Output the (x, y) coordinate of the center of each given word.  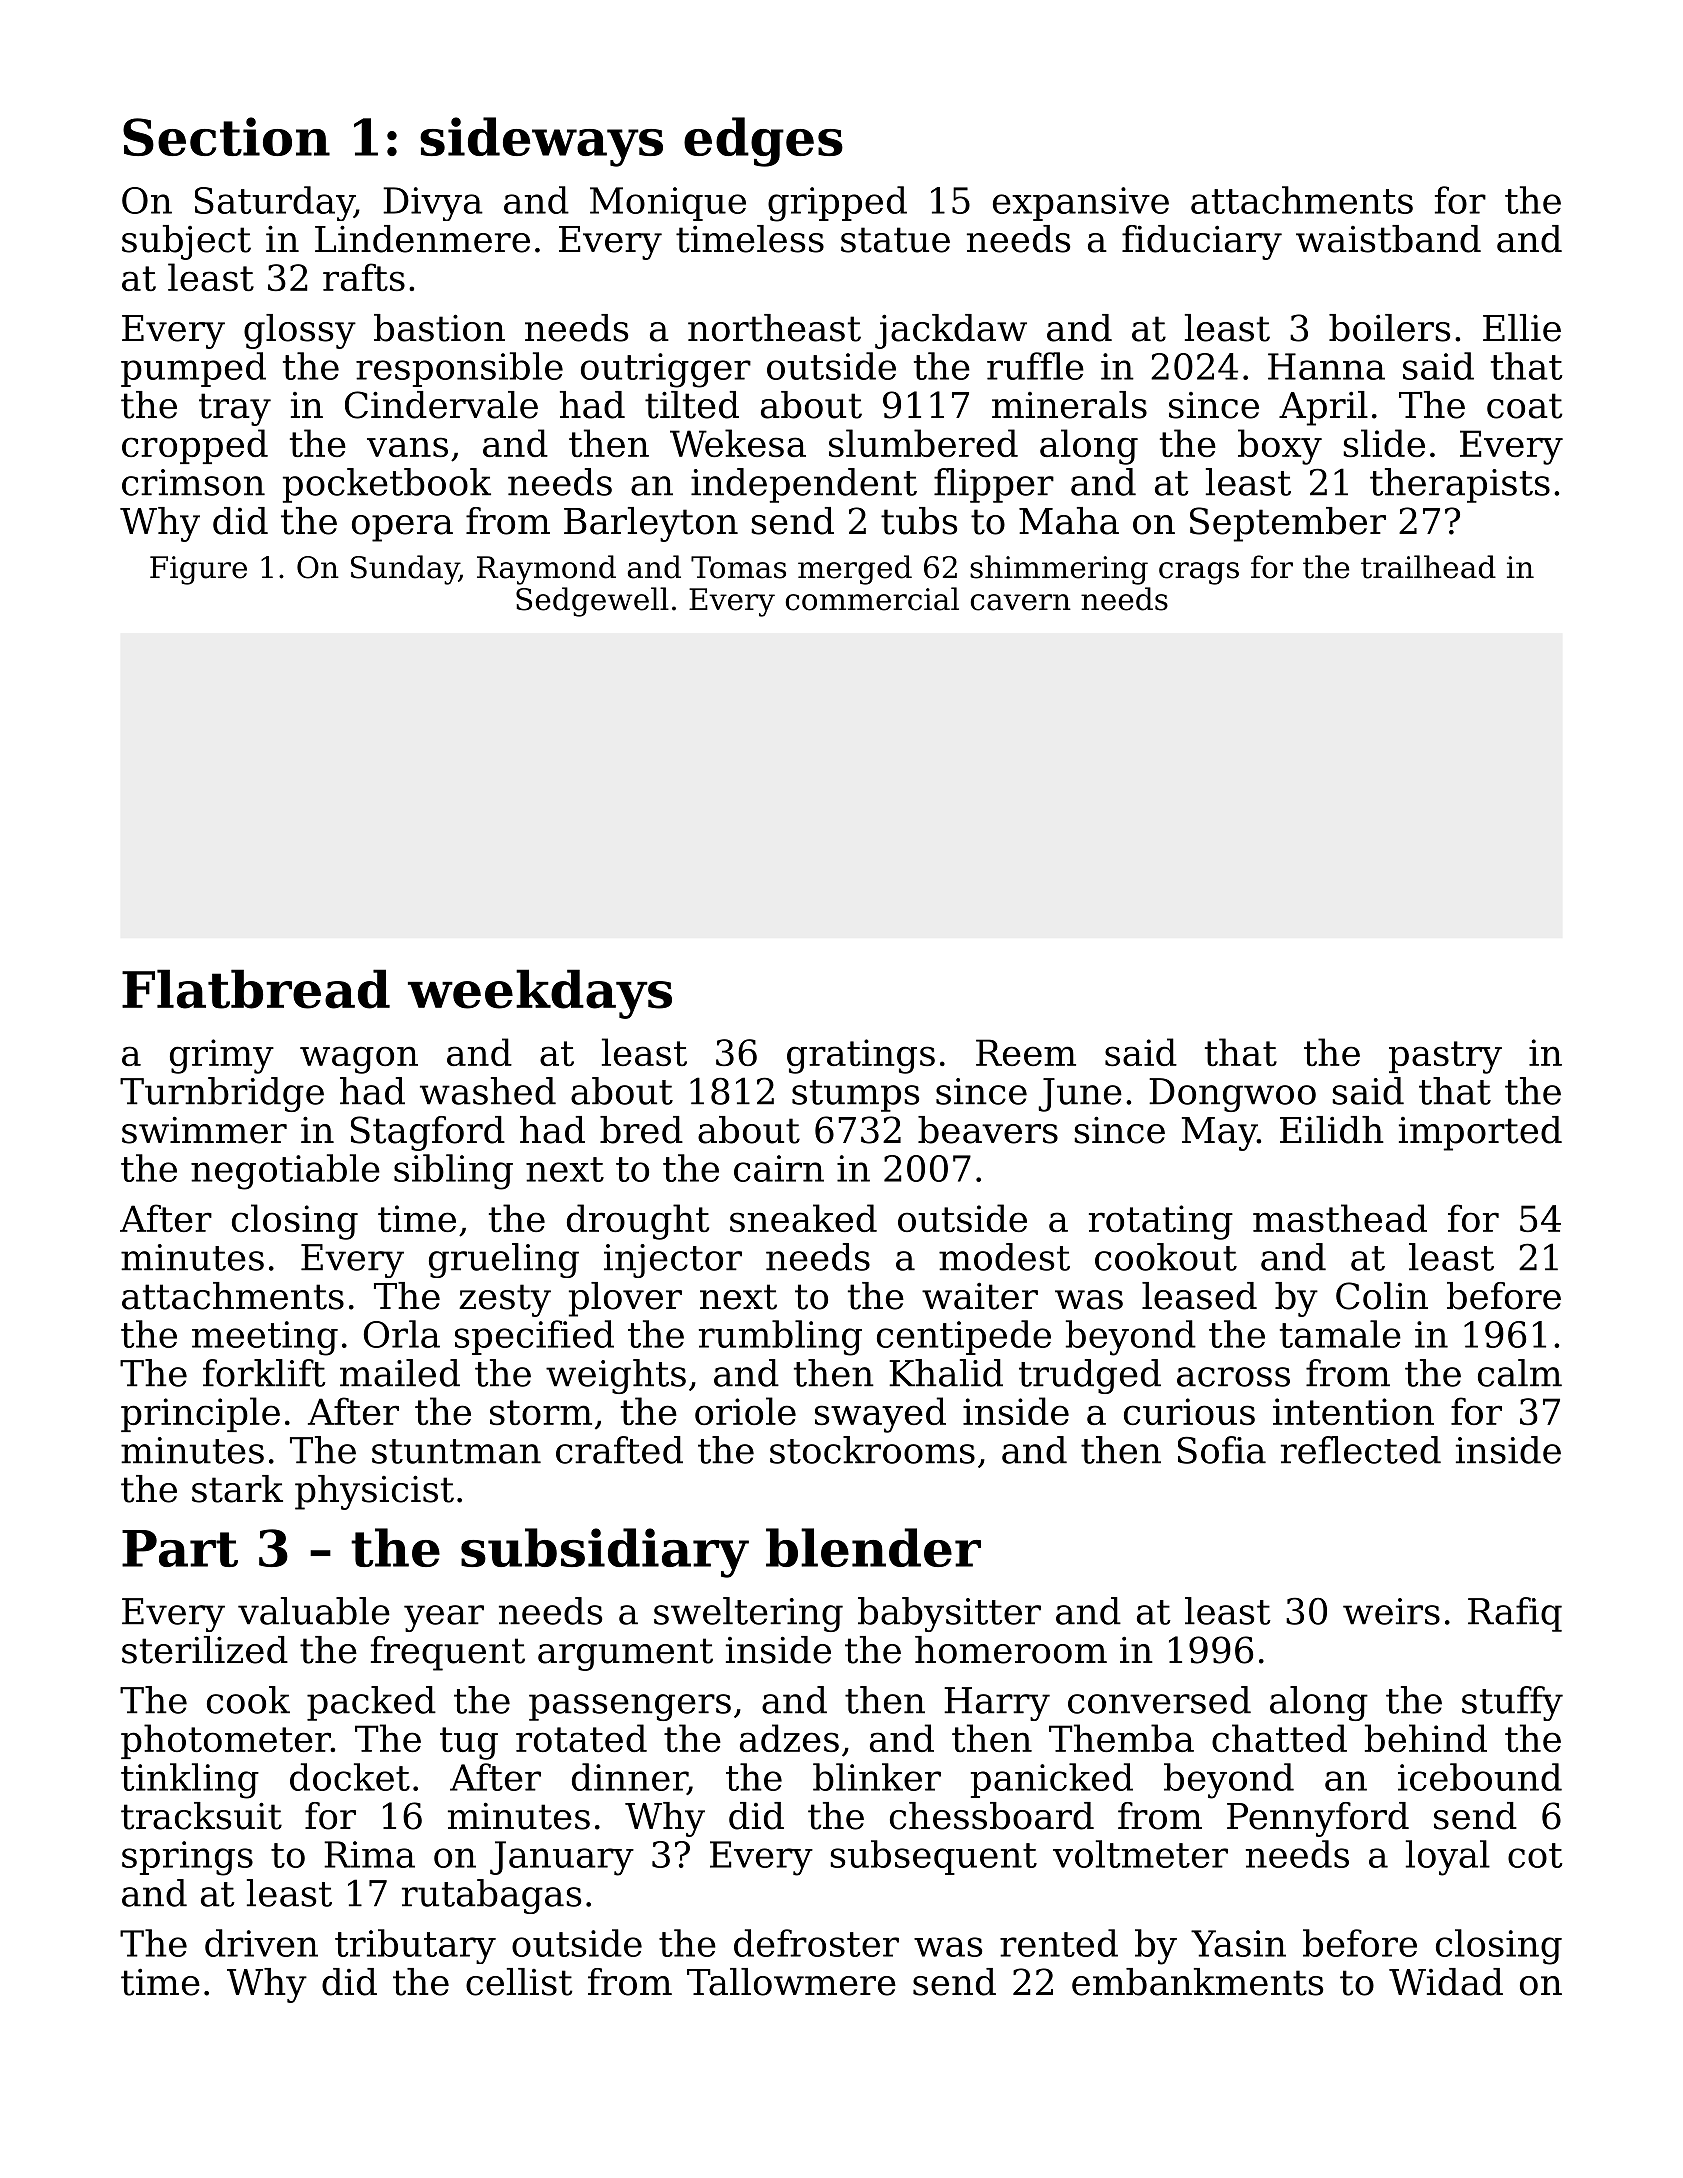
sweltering (748, 1614)
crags (1199, 573)
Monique (668, 204)
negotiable (285, 1172)
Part (180, 1548)
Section (226, 136)
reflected (1361, 1450)
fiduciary (1202, 242)
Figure (198, 570)
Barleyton (651, 524)
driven (261, 1943)
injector (673, 1261)
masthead (1340, 1218)
